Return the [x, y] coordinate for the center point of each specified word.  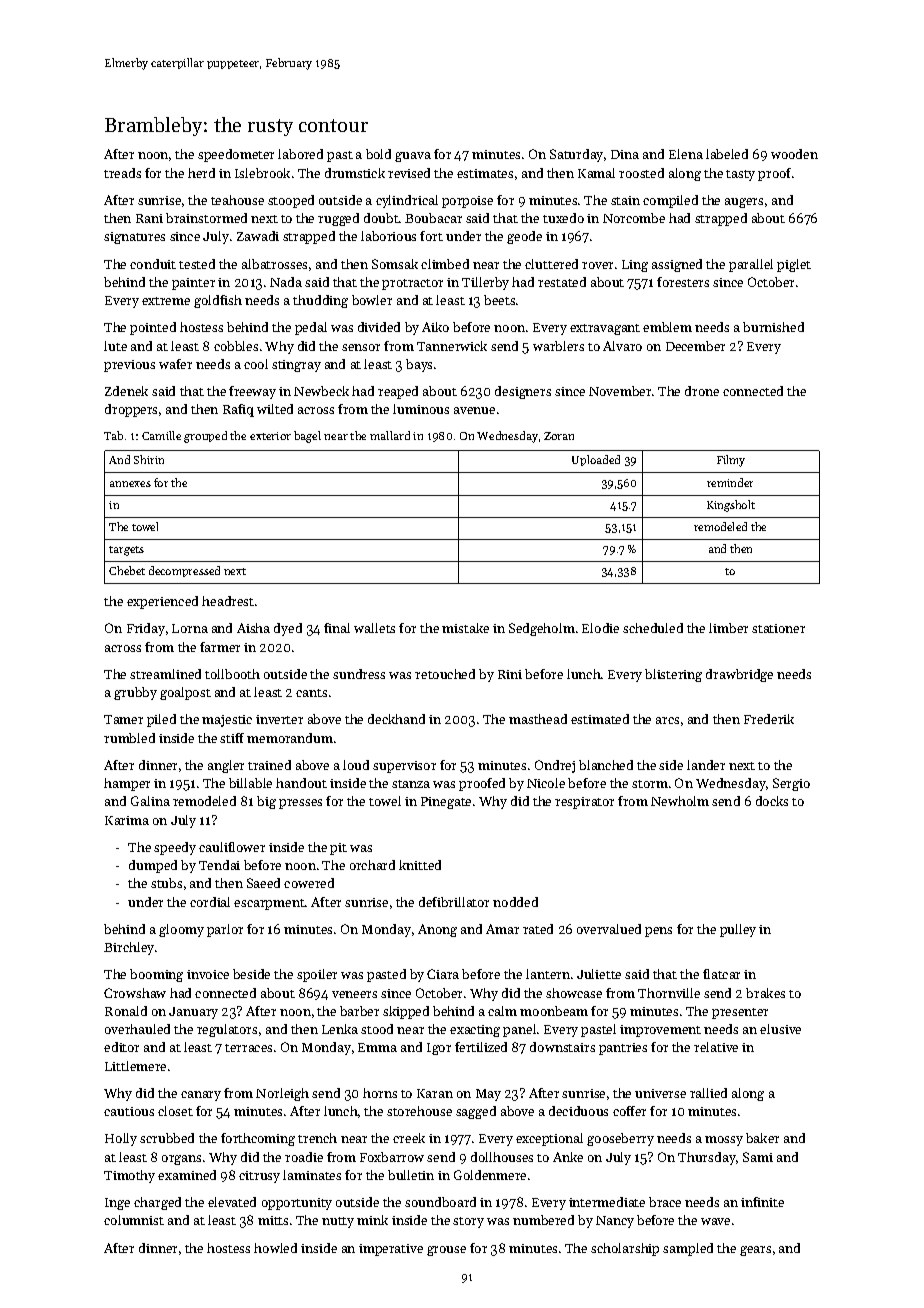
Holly [121, 1139]
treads [122, 173]
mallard [390, 435]
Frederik [769, 719]
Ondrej [555, 766]
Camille [161, 435]
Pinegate [446, 803]
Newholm [680, 801]
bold [378, 154]
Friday [146, 629]
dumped [153, 866]
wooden [794, 154]
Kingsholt [731, 506]
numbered [543, 1220]
